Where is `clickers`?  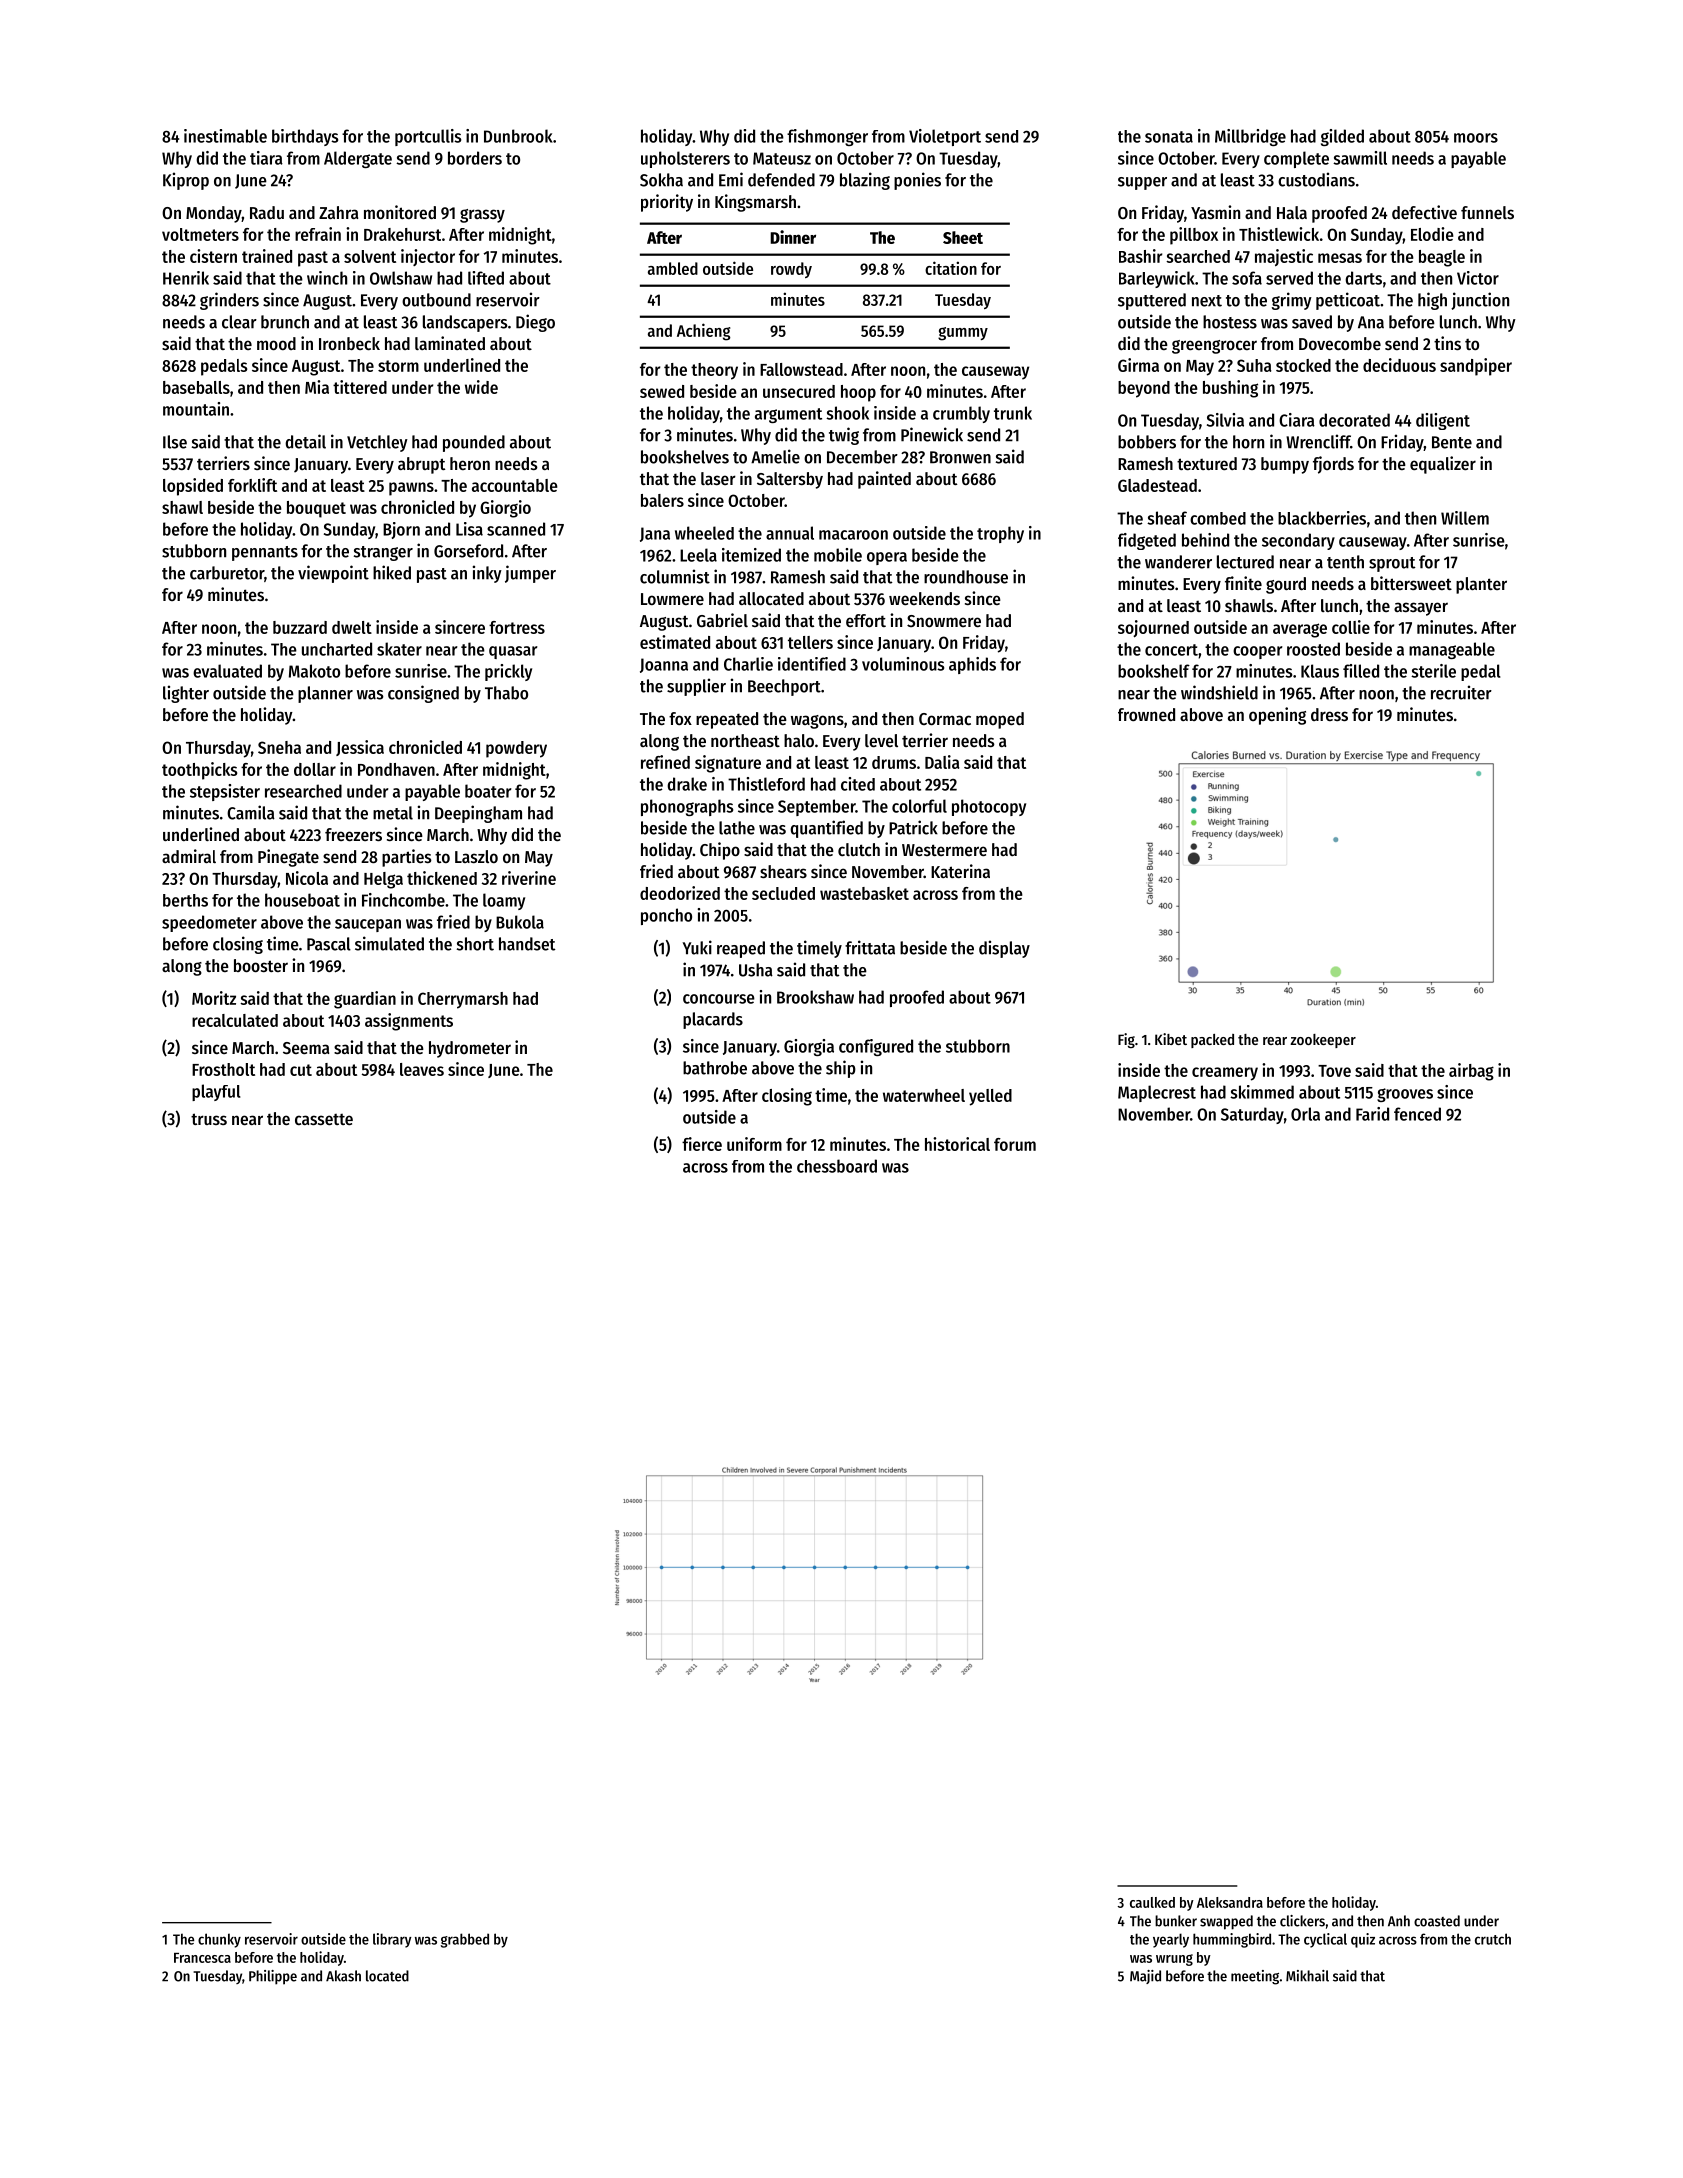
clickers is located at coordinates (1302, 1921).
